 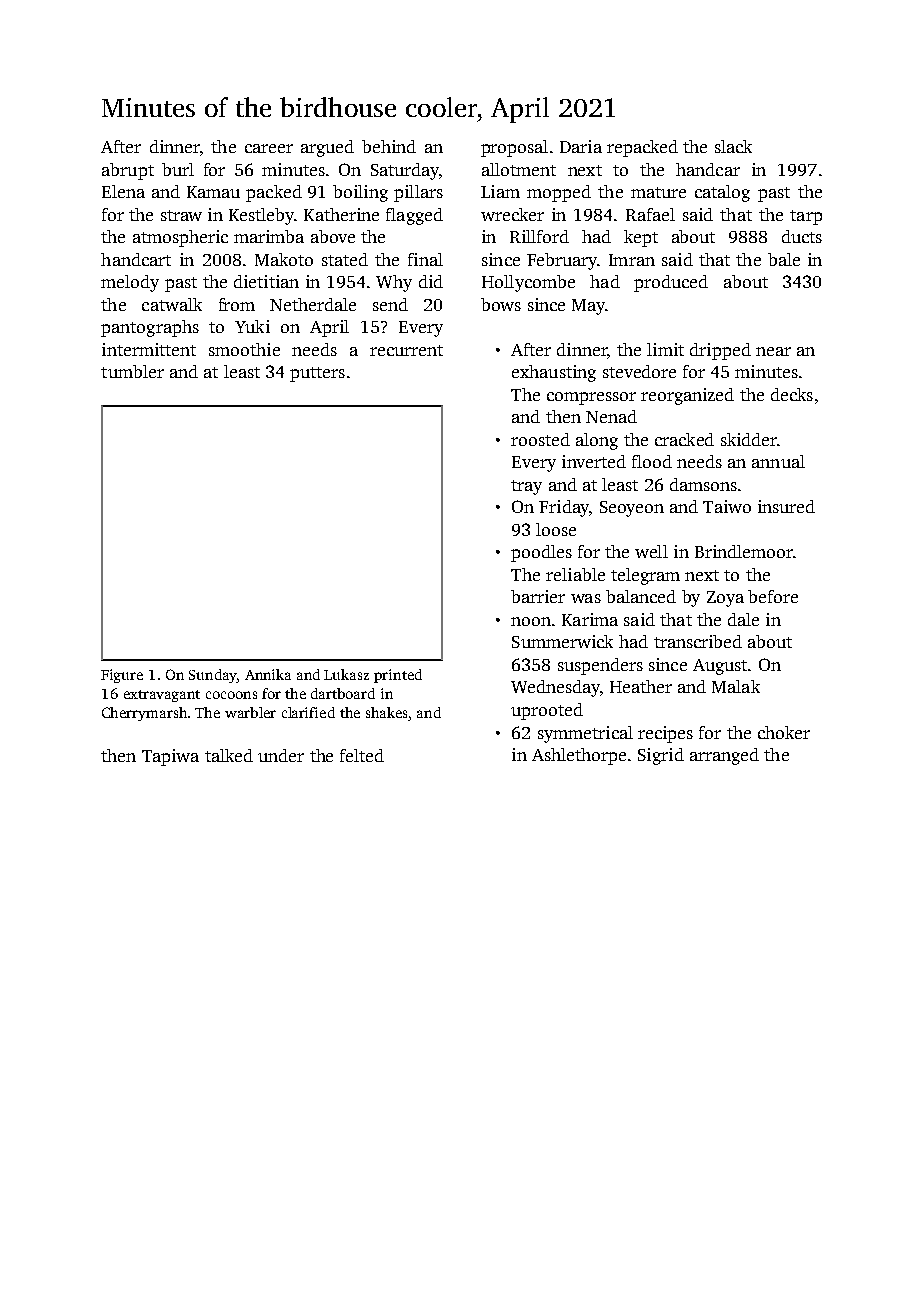 I want to click on Tapiwa, so click(x=170, y=757).
